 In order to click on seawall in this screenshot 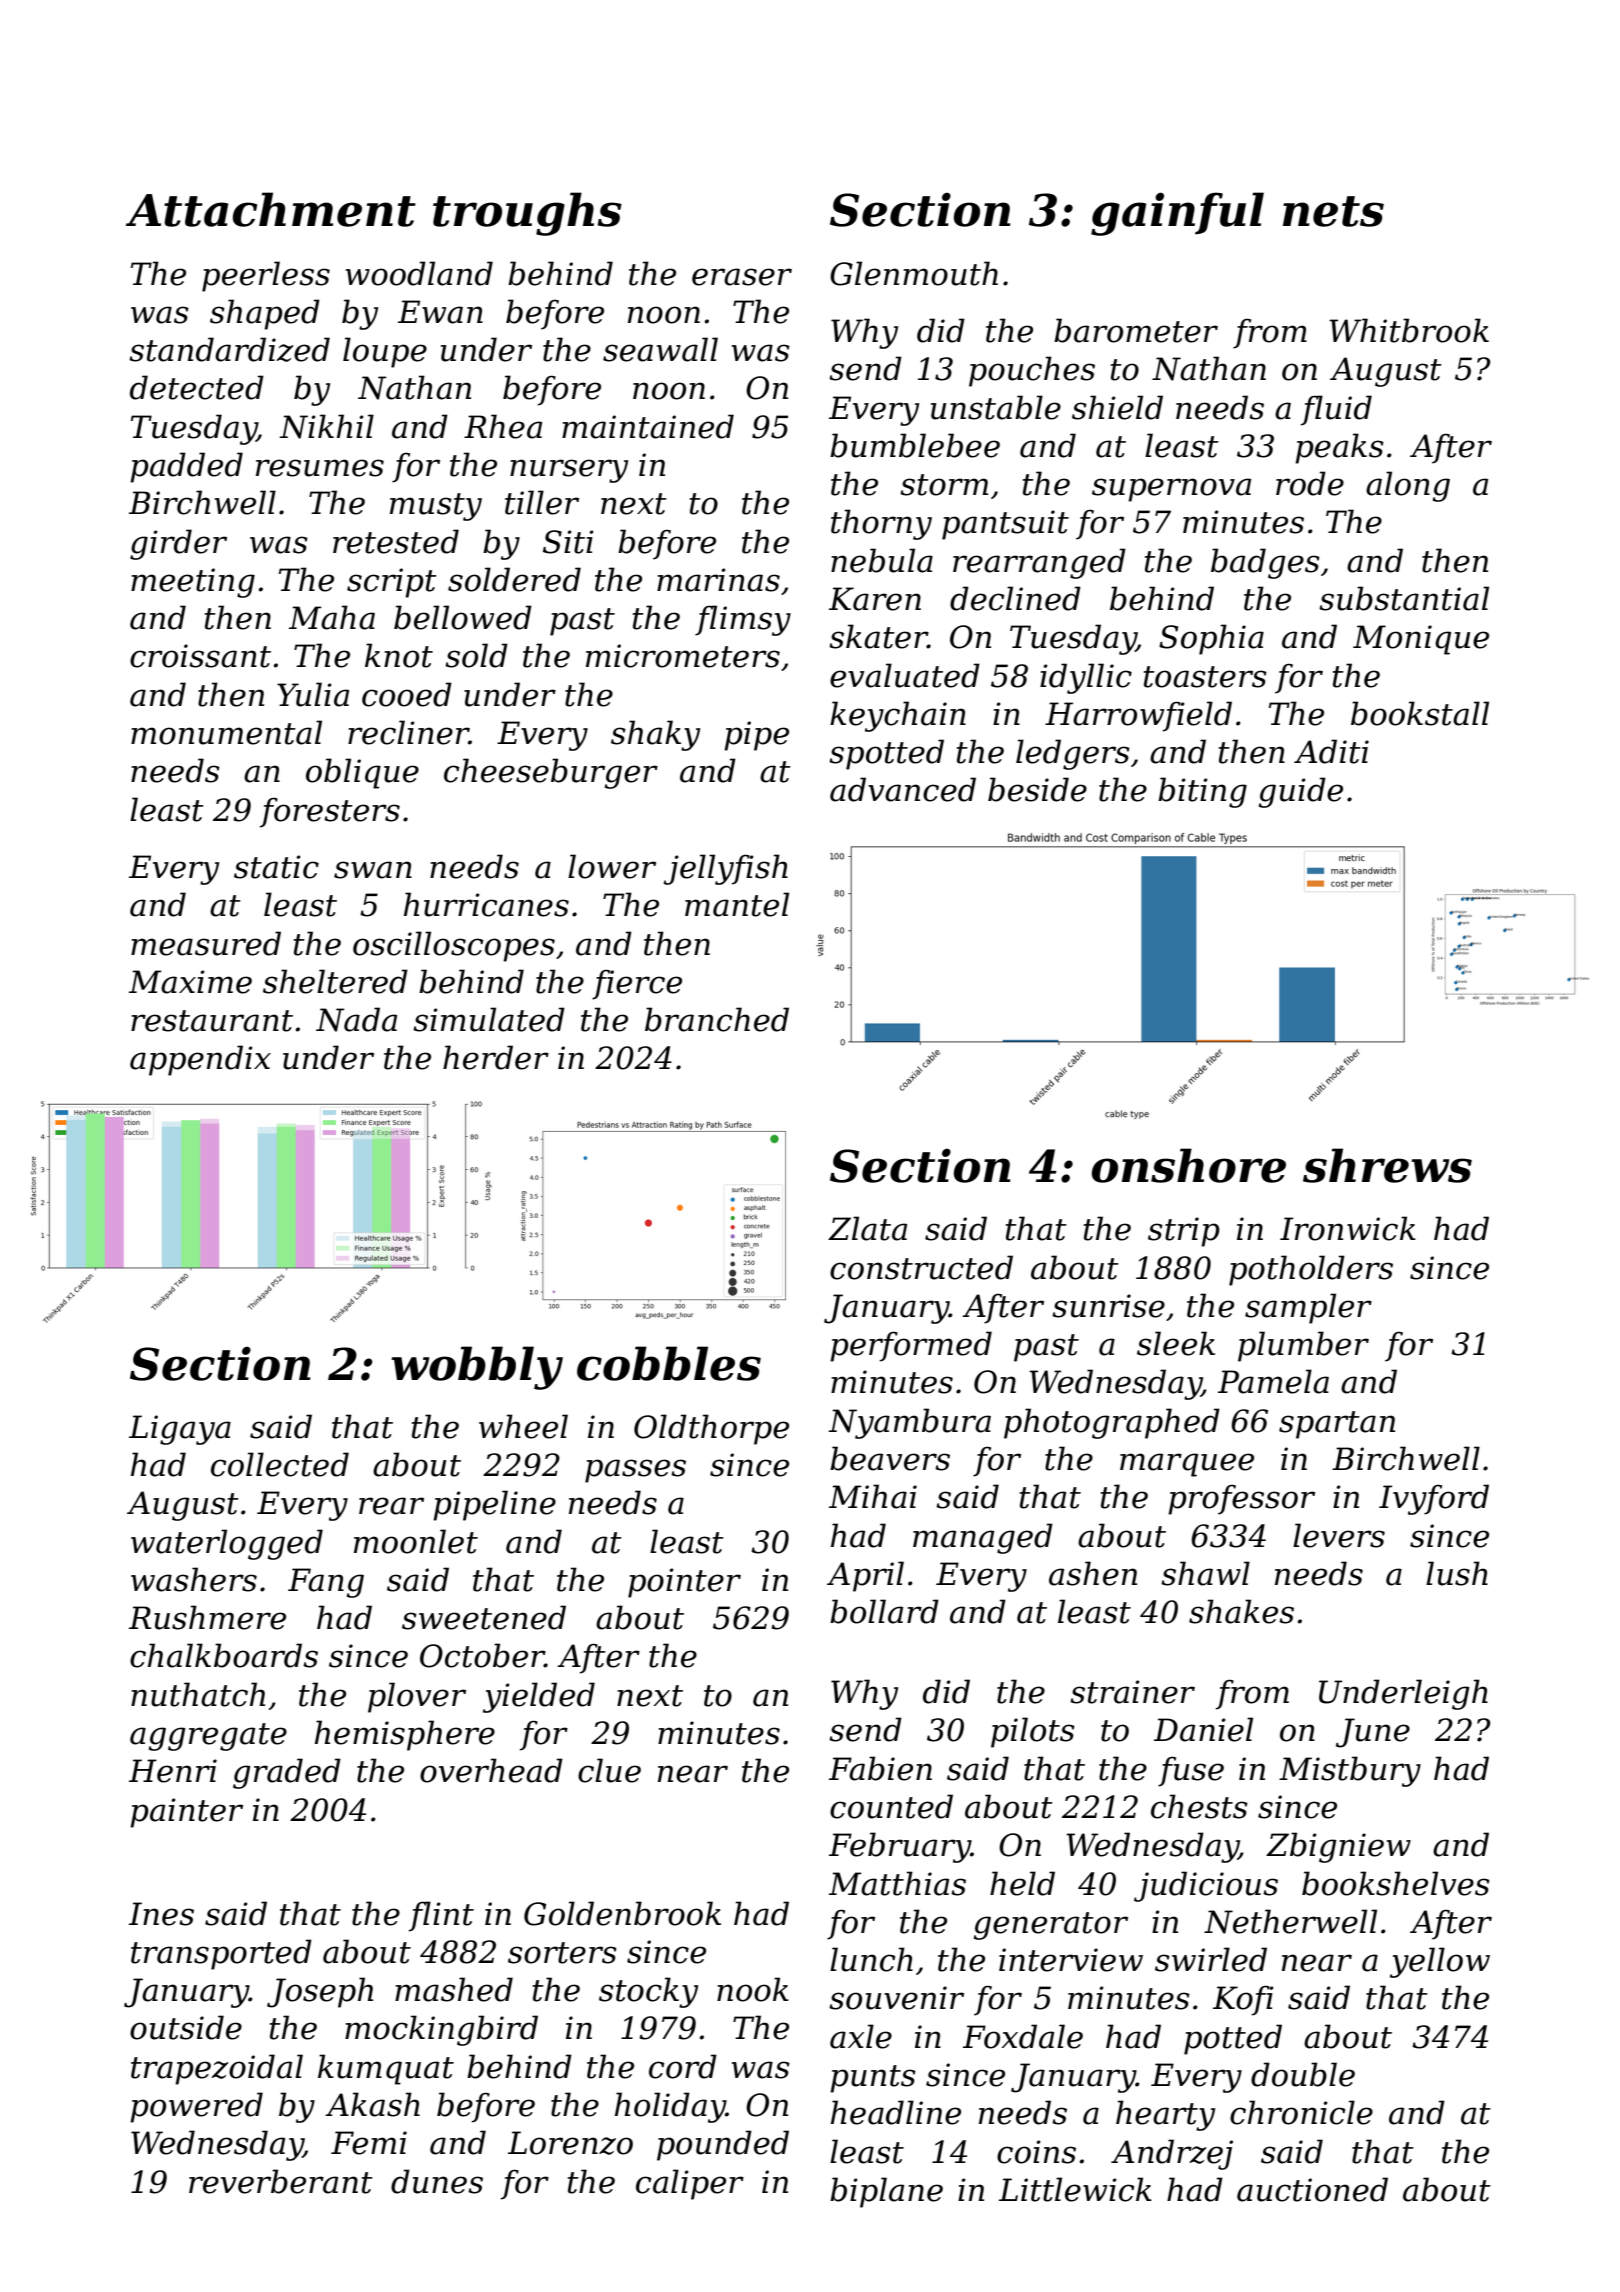, I will do `click(660, 349)`.
